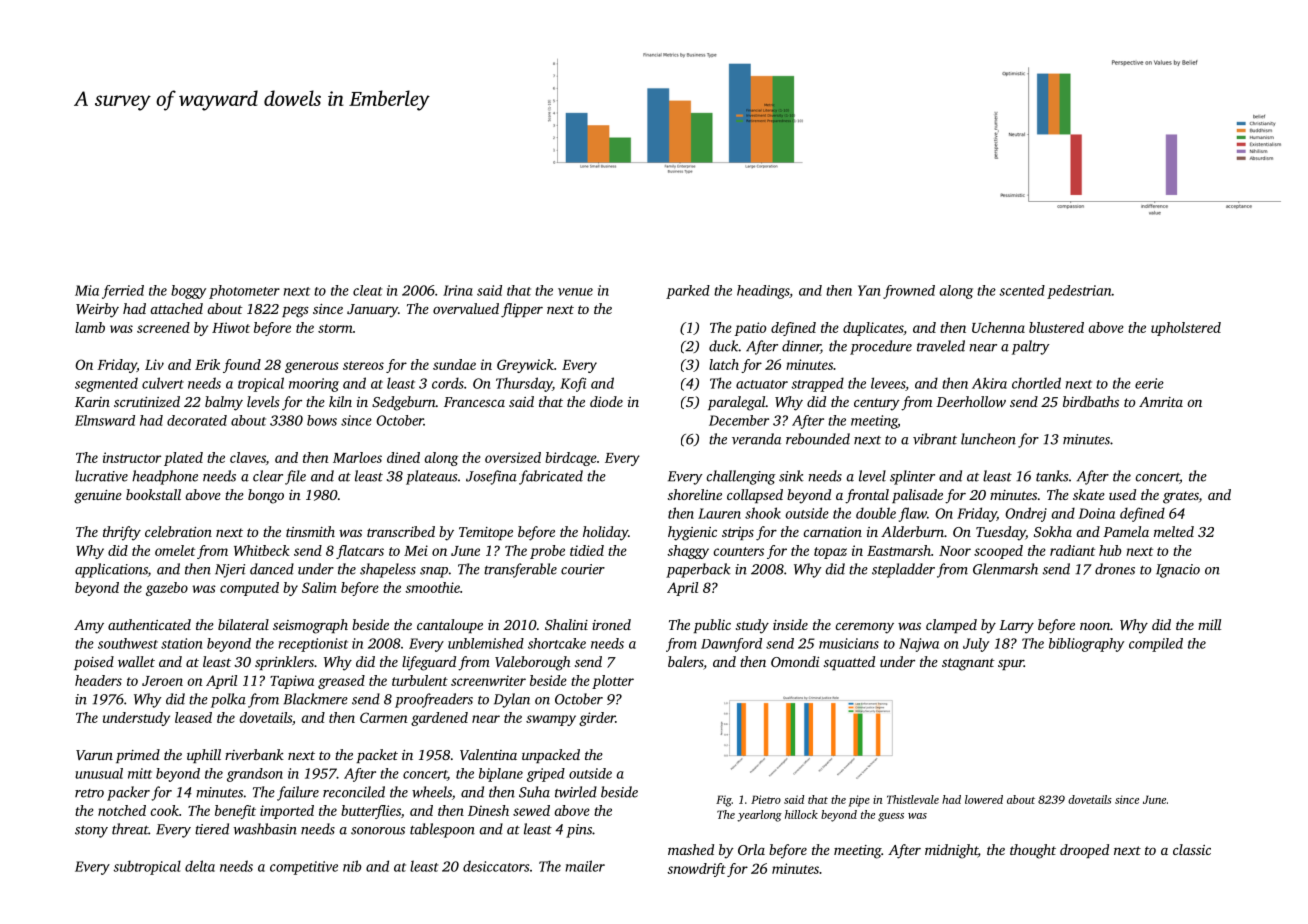 The image size is (1308, 924). I want to click on Josefina, so click(491, 477).
